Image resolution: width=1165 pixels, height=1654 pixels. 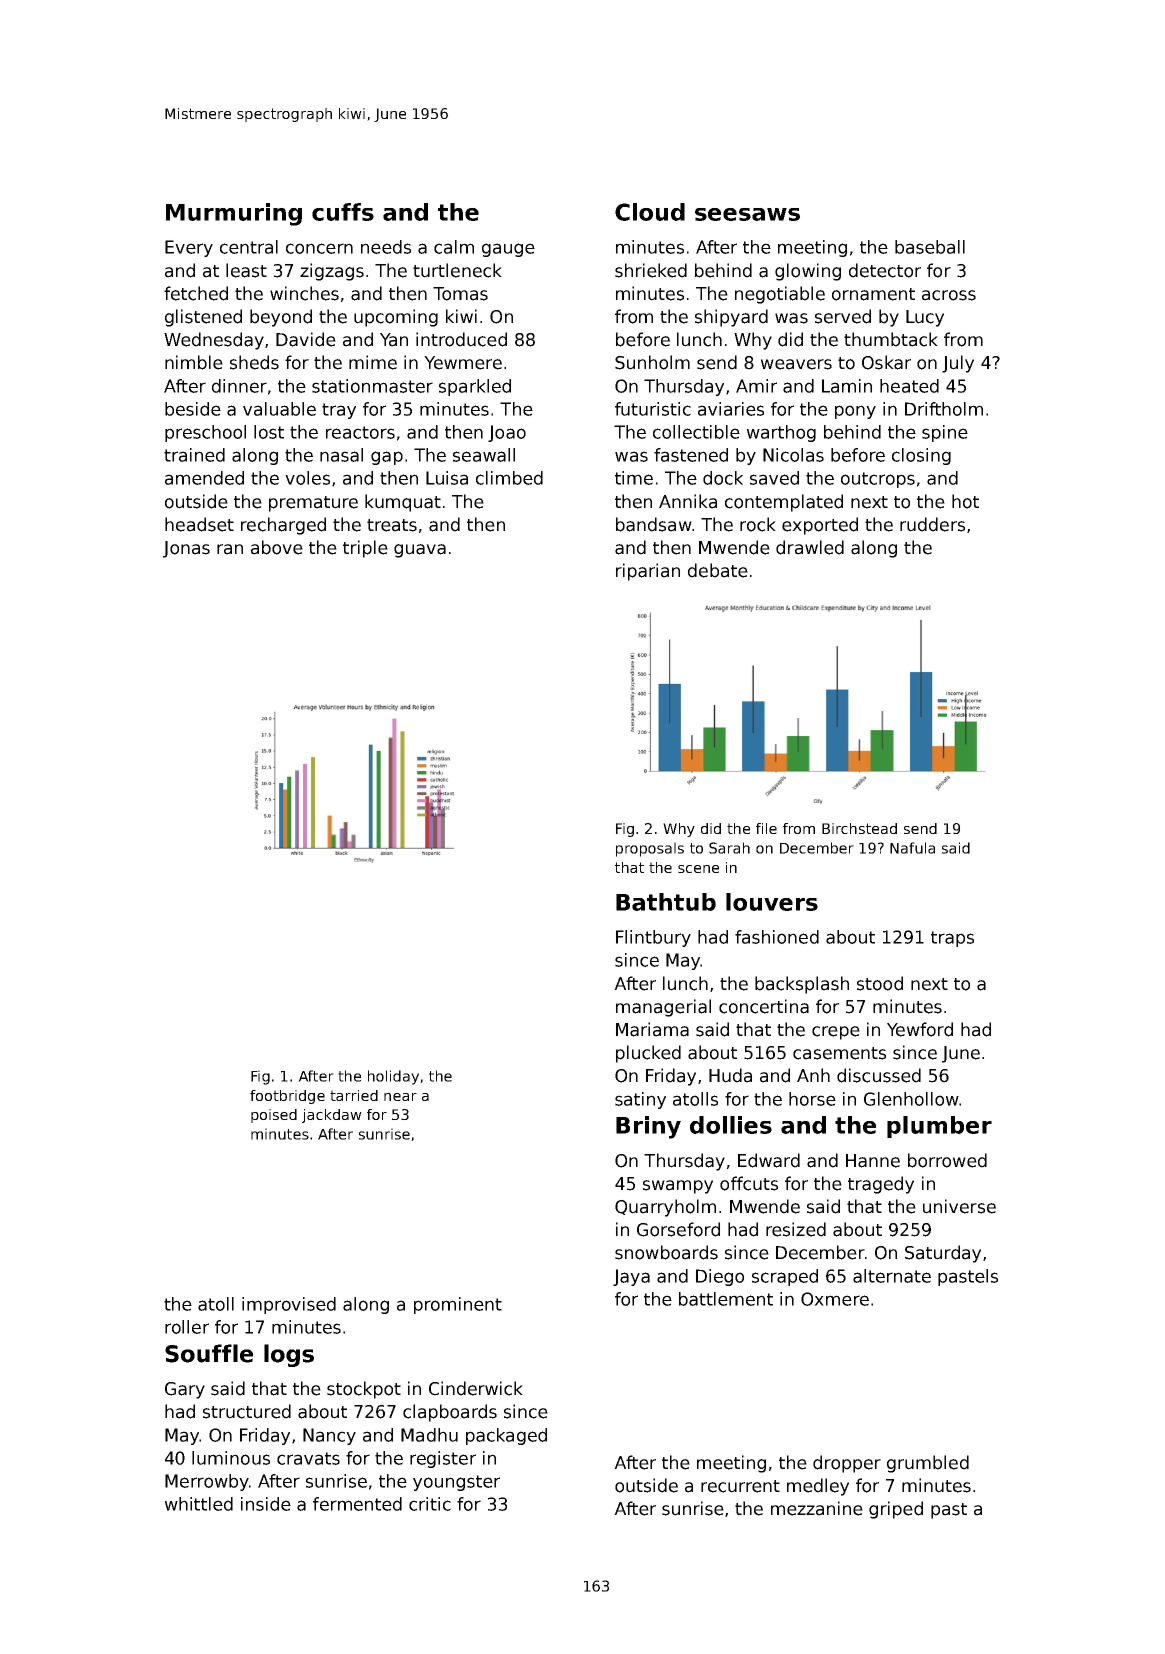 What do you see at coordinates (187, 1327) in the image?
I see `roller` at bounding box center [187, 1327].
